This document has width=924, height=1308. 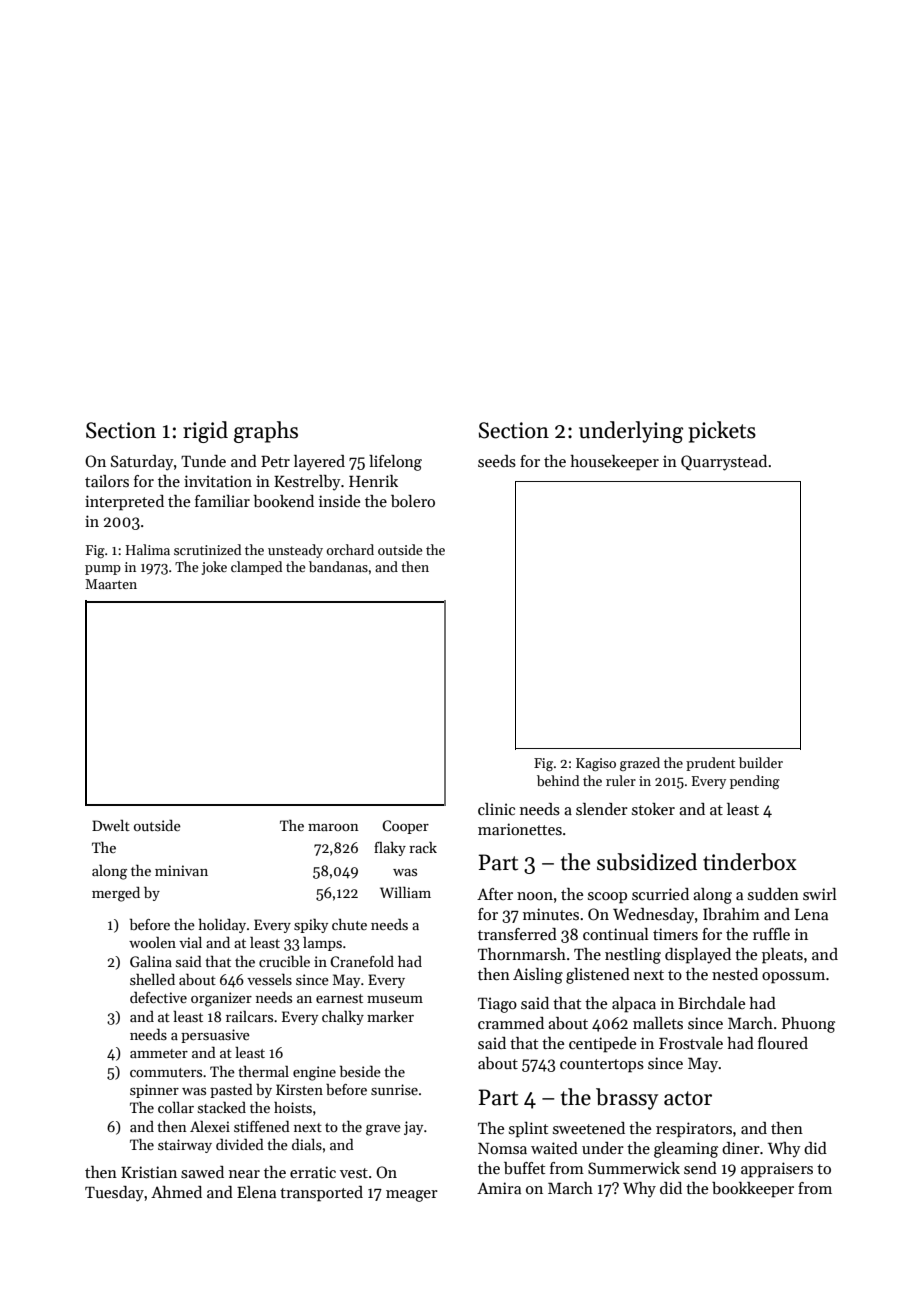 I want to click on Tuesday, so click(x=114, y=1194).
